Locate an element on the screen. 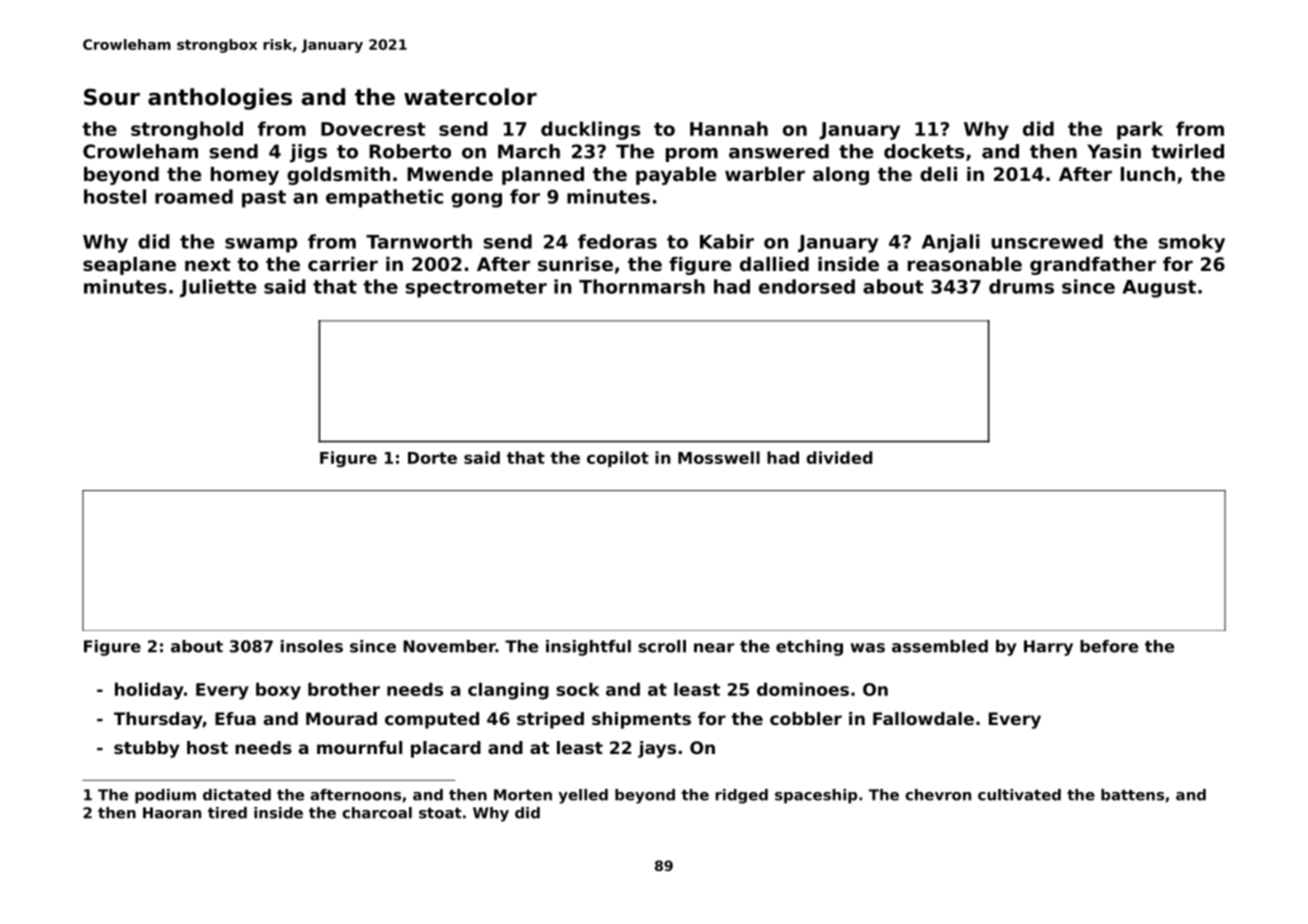 This screenshot has height=924, width=1308. Hannah is located at coordinates (729, 128).
